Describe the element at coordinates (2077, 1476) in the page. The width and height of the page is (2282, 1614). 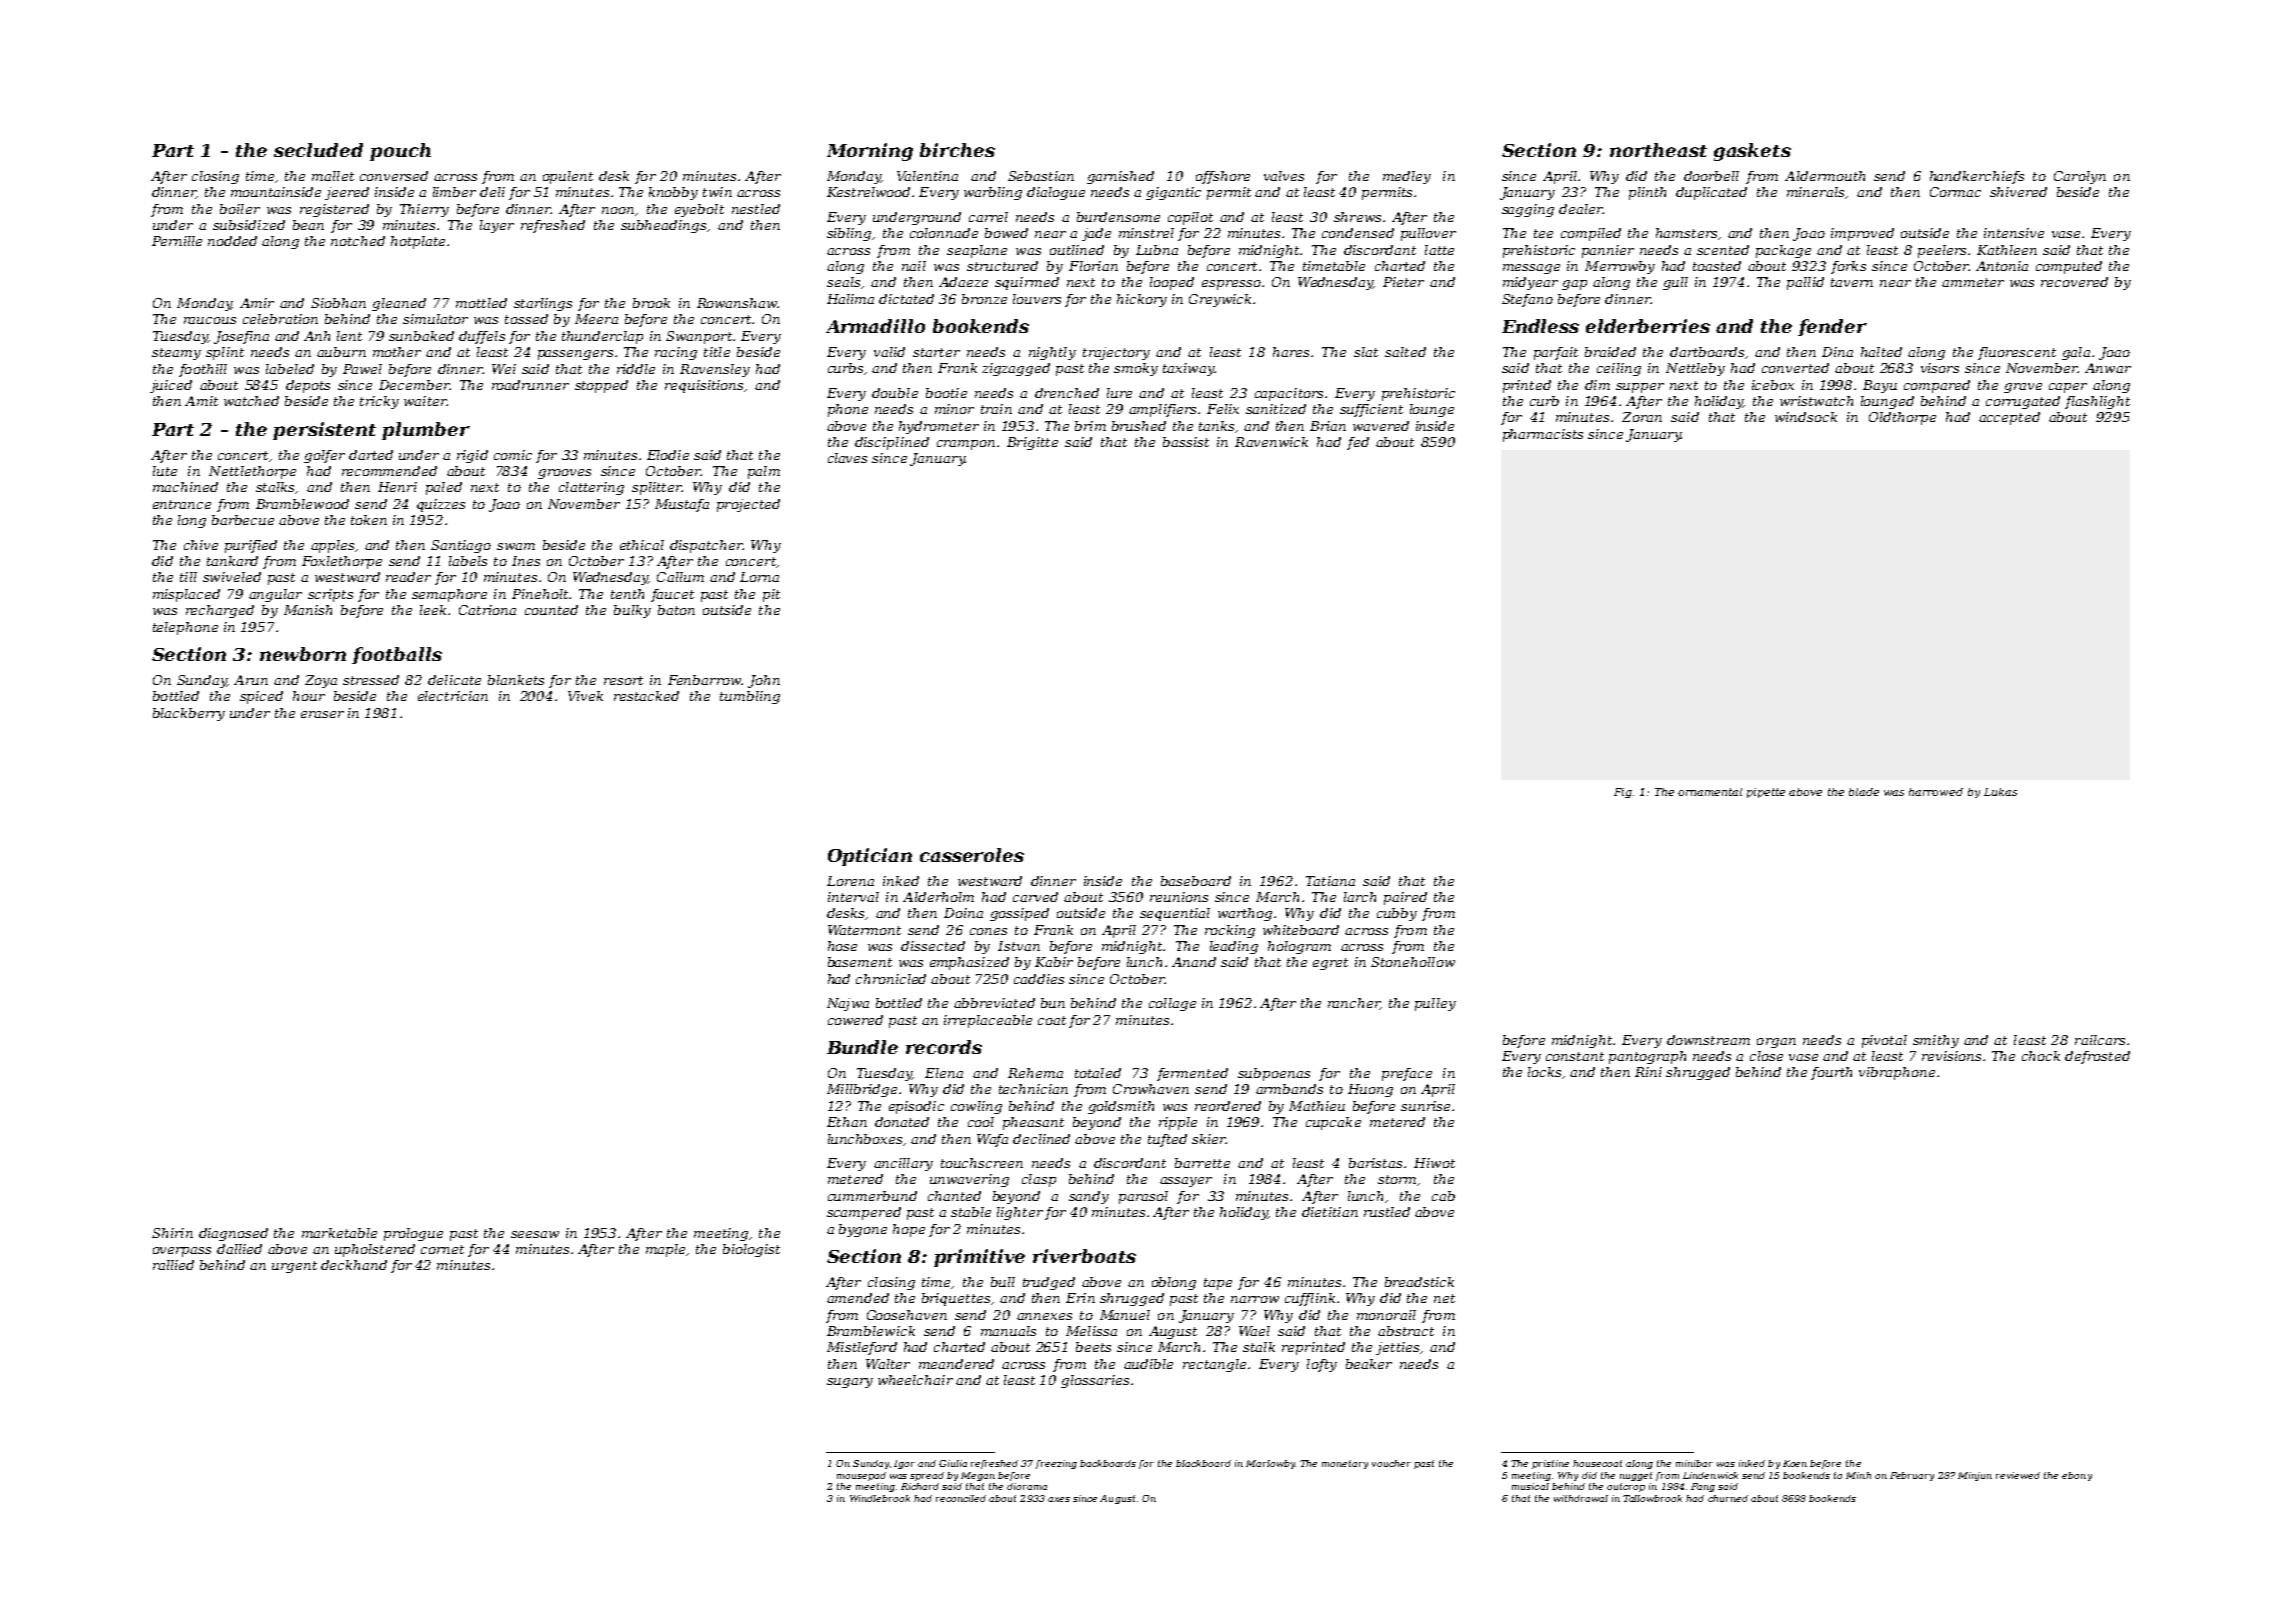
I see `ebony` at that location.
